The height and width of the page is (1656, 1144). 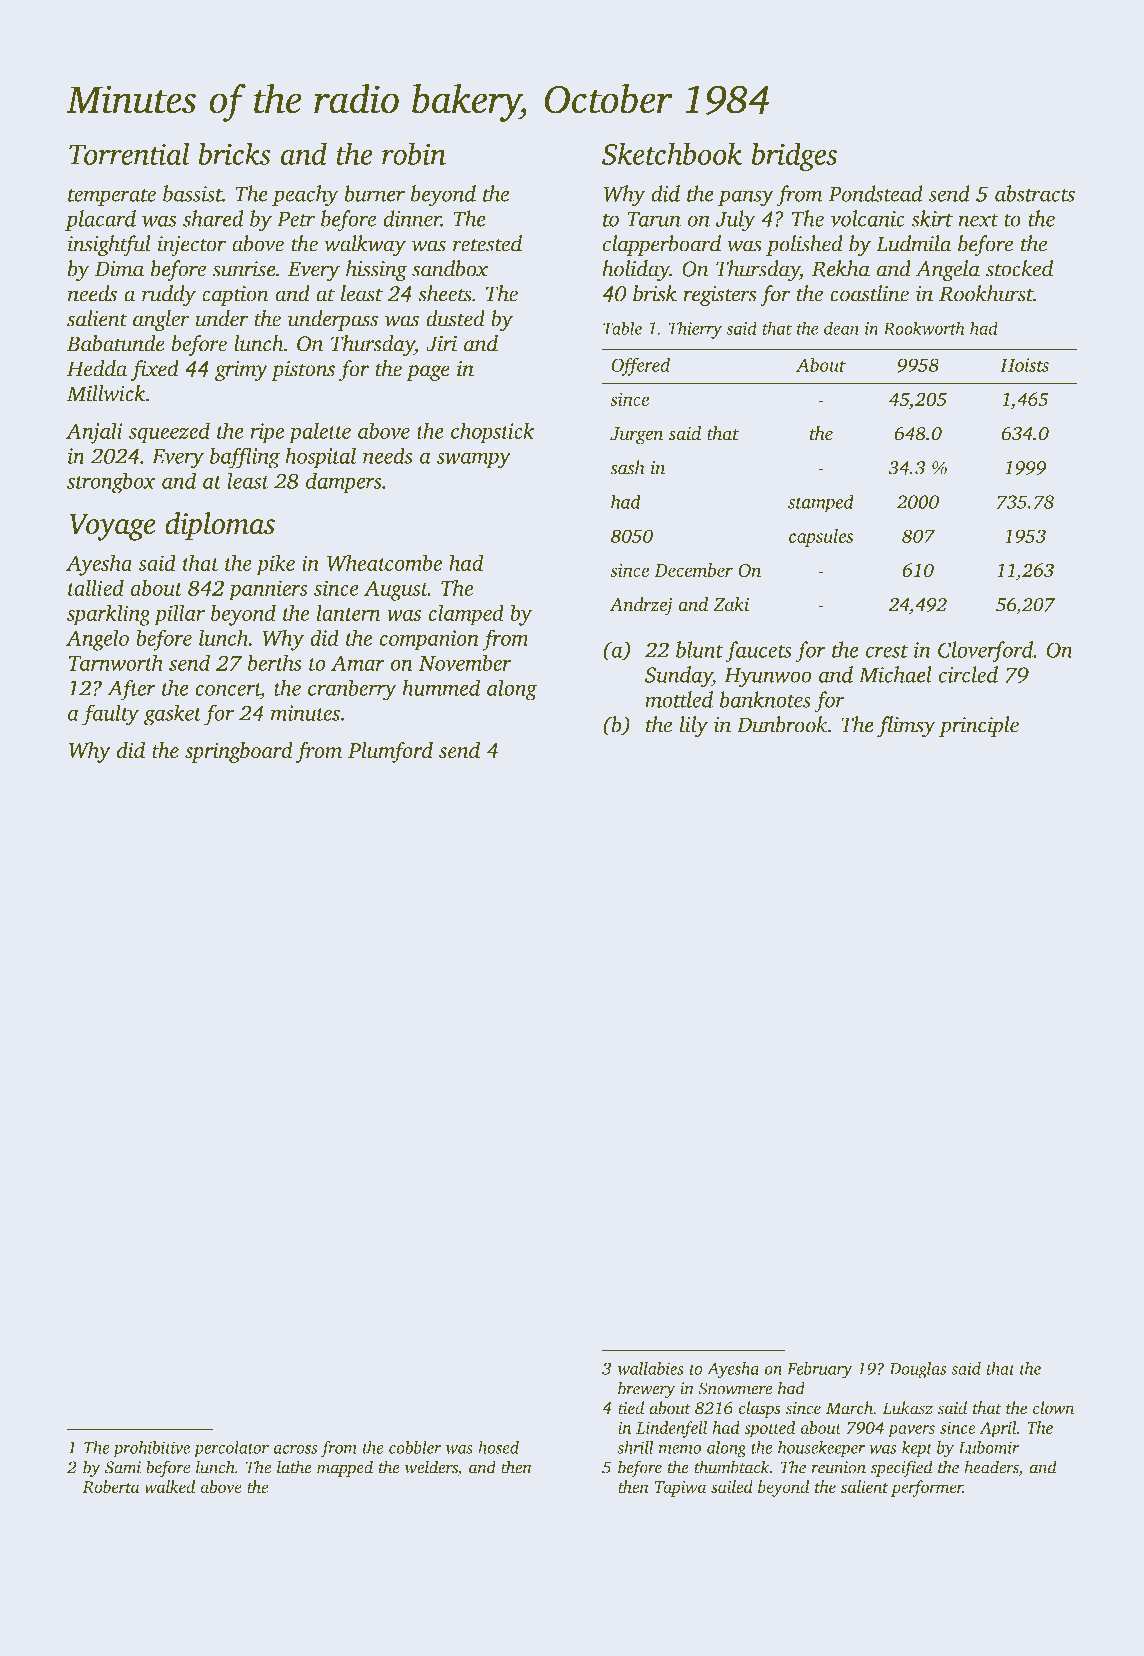 What do you see at coordinates (390, 752) in the page?
I see `Plumford` at bounding box center [390, 752].
